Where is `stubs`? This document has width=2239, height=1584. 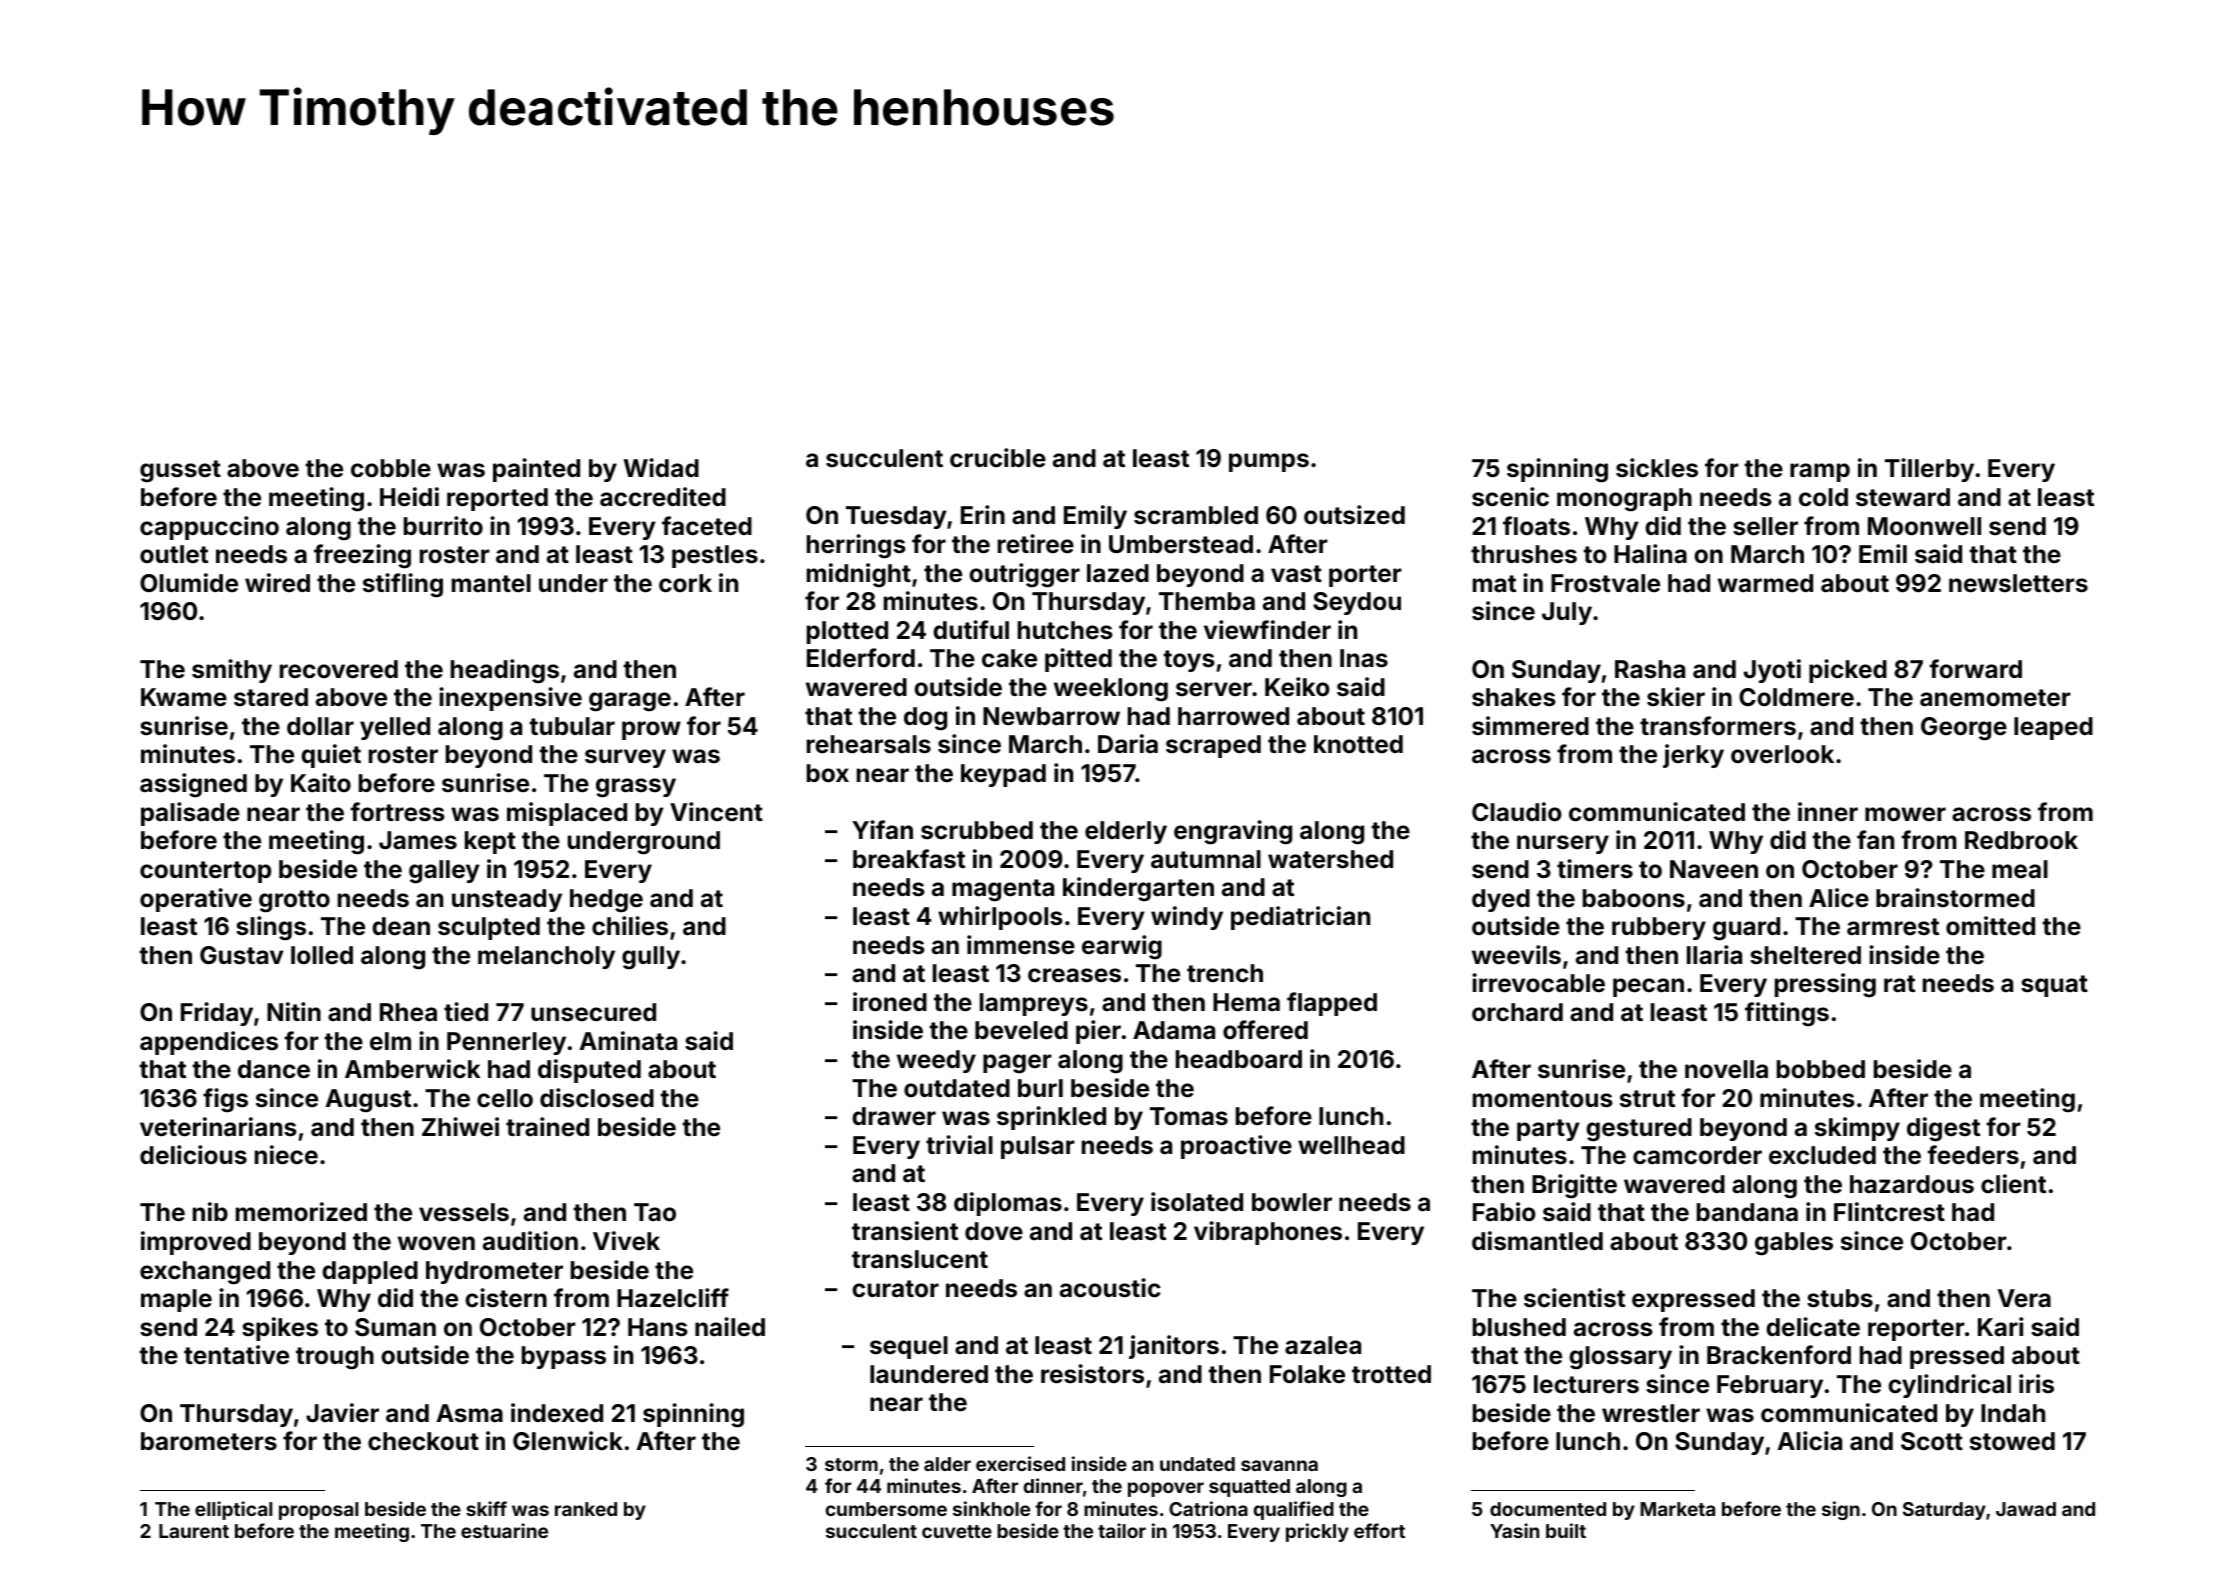 stubs is located at coordinates (1840, 1298).
